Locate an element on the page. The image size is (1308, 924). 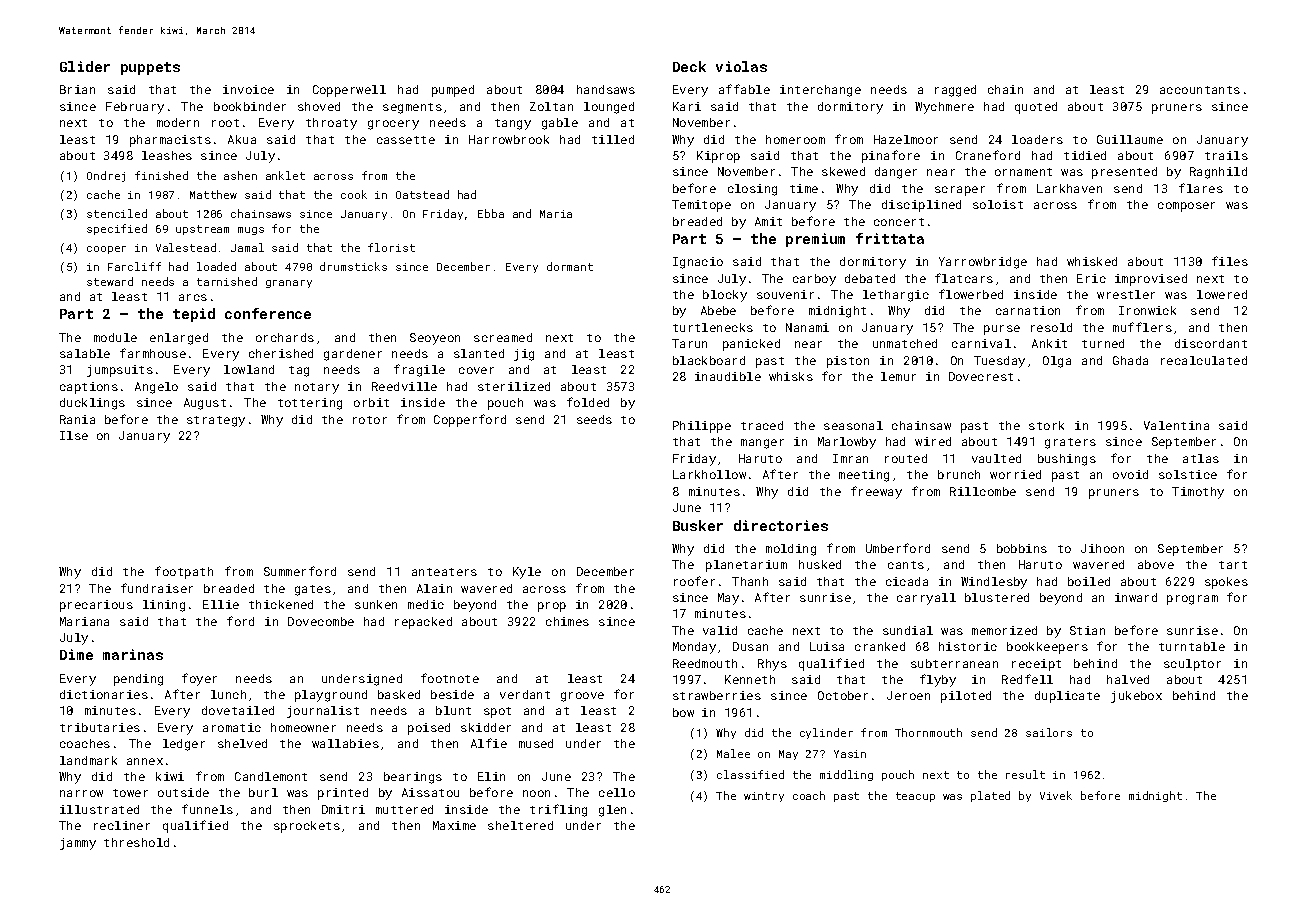
accountants is located at coordinates (1200, 90).
